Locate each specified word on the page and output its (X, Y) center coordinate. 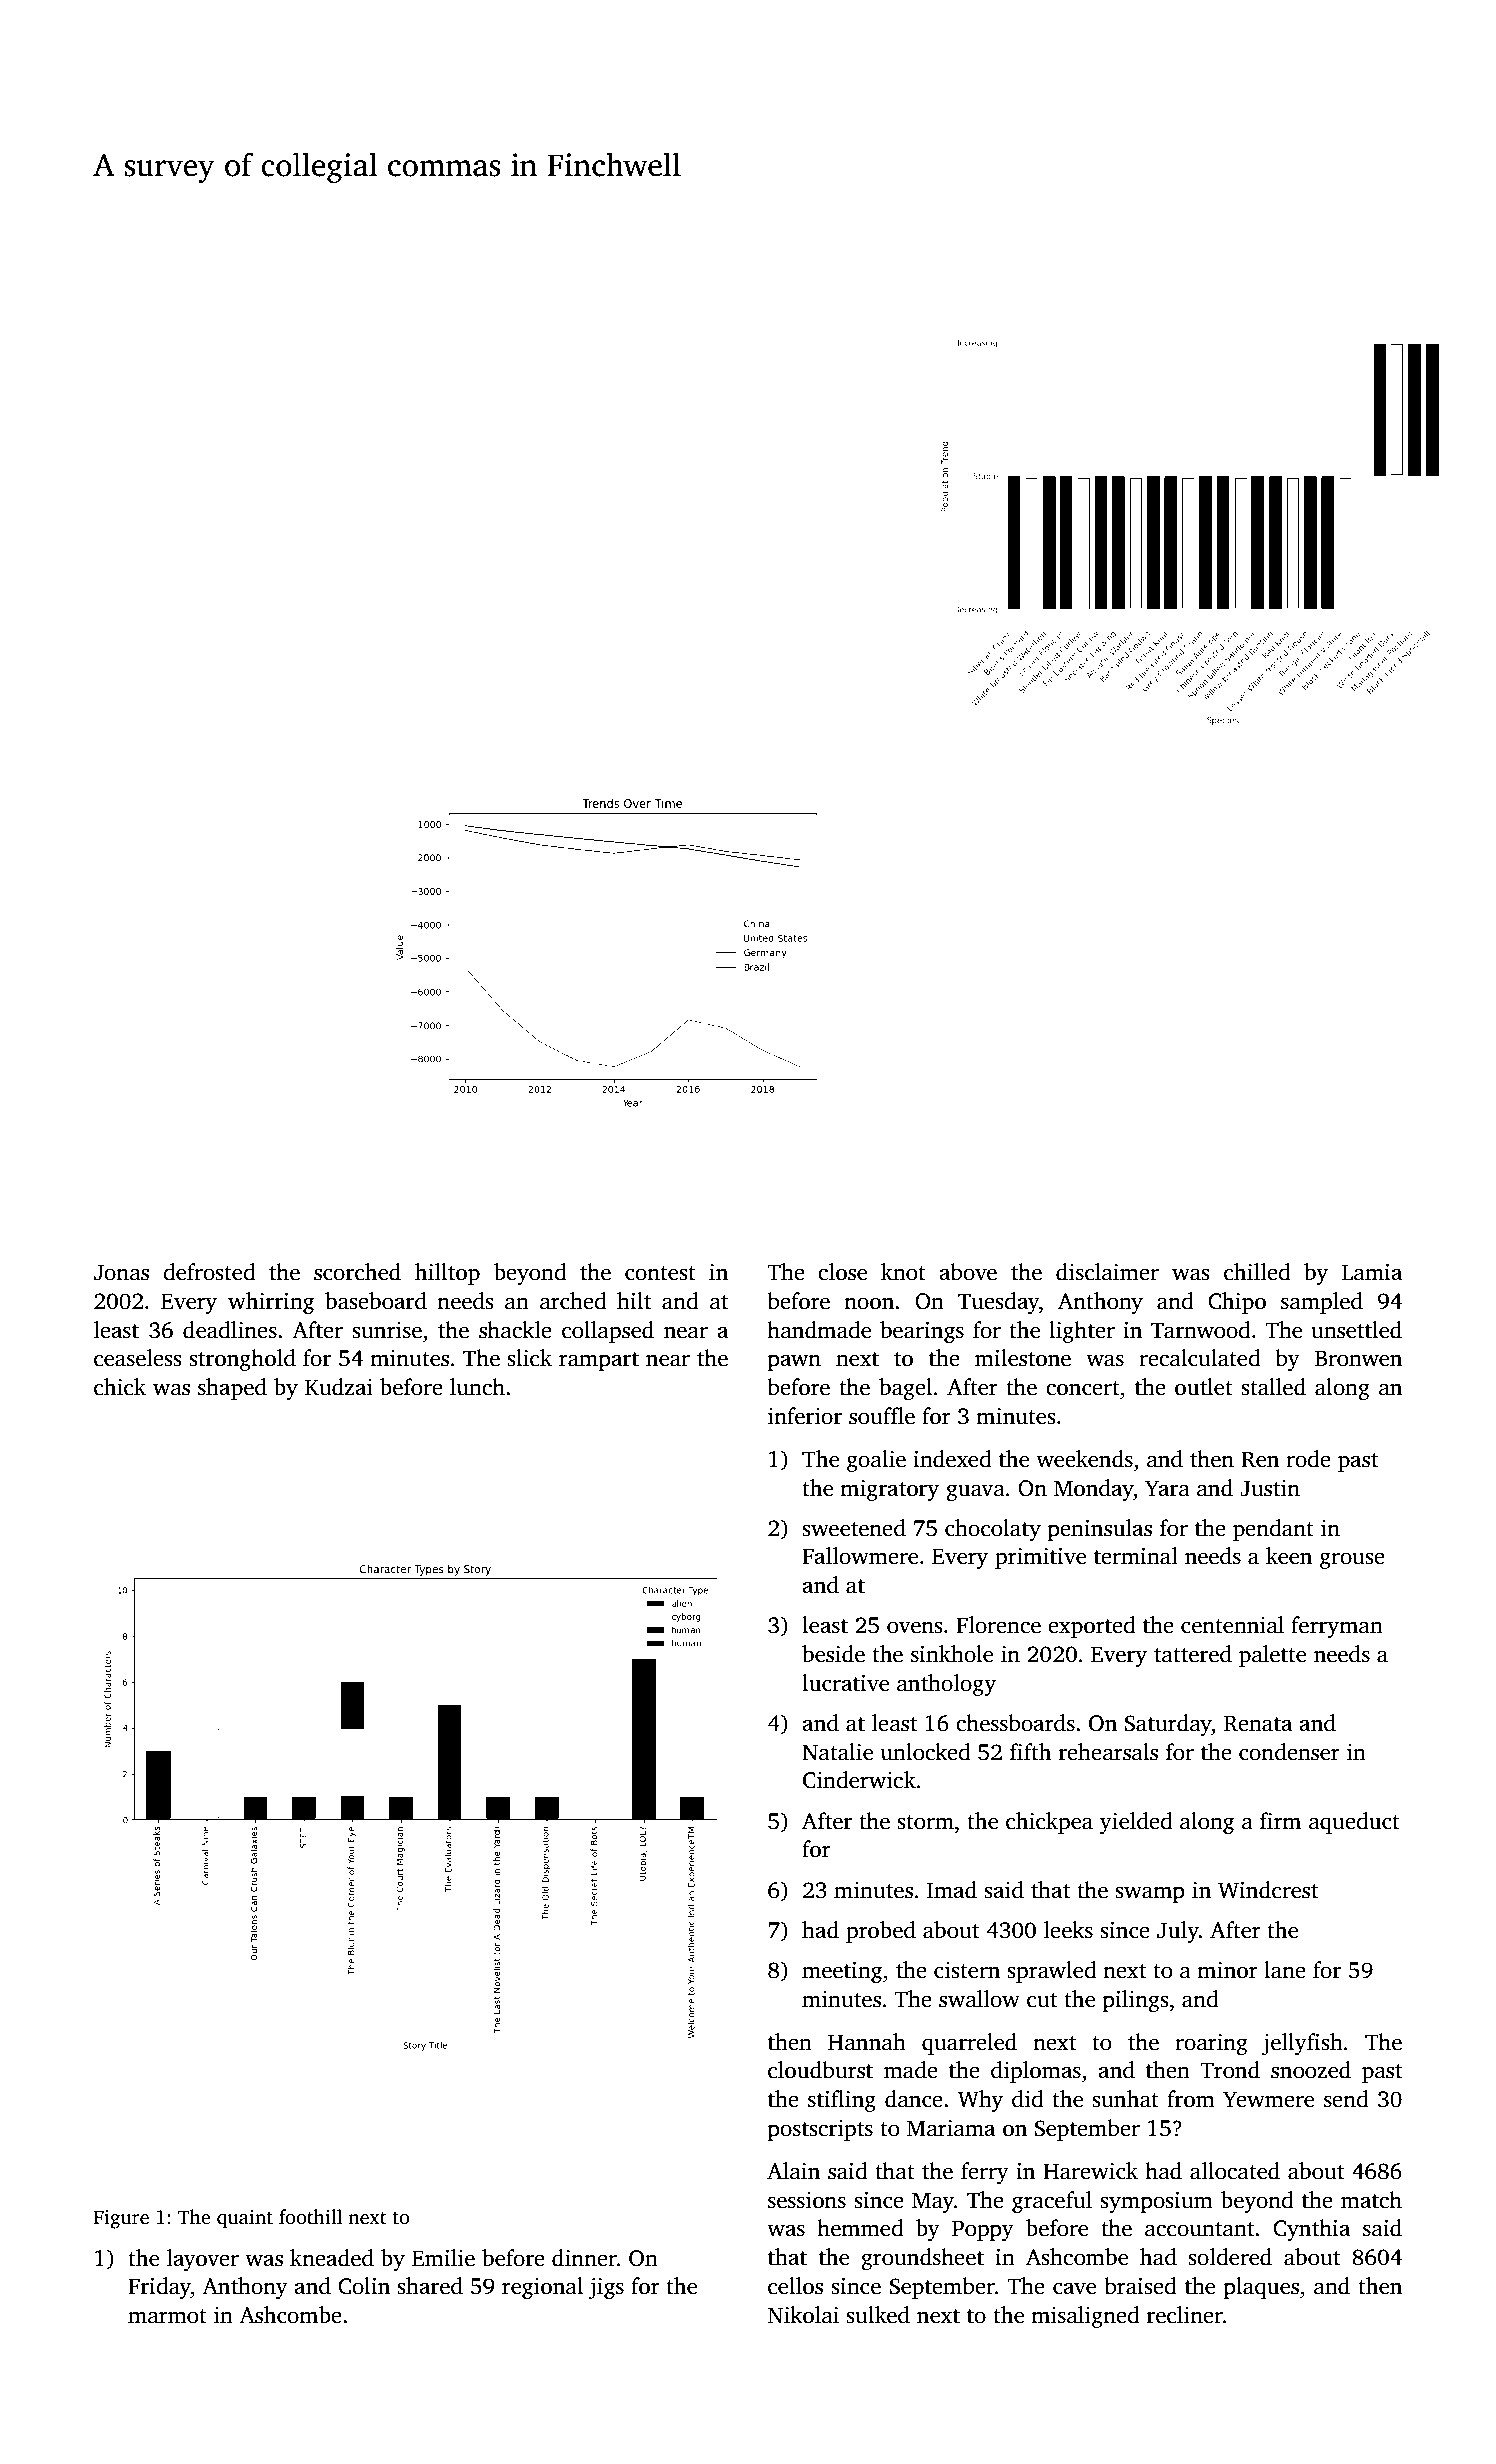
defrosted (209, 1272)
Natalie (837, 1752)
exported (1092, 1627)
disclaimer (1107, 1272)
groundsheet (922, 2259)
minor (1227, 1970)
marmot (167, 2316)
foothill (310, 2217)
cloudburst (820, 2070)
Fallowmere (860, 1556)
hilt (634, 1301)
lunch (477, 1387)
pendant (1273, 1530)
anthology (946, 1685)
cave (1074, 2288)
